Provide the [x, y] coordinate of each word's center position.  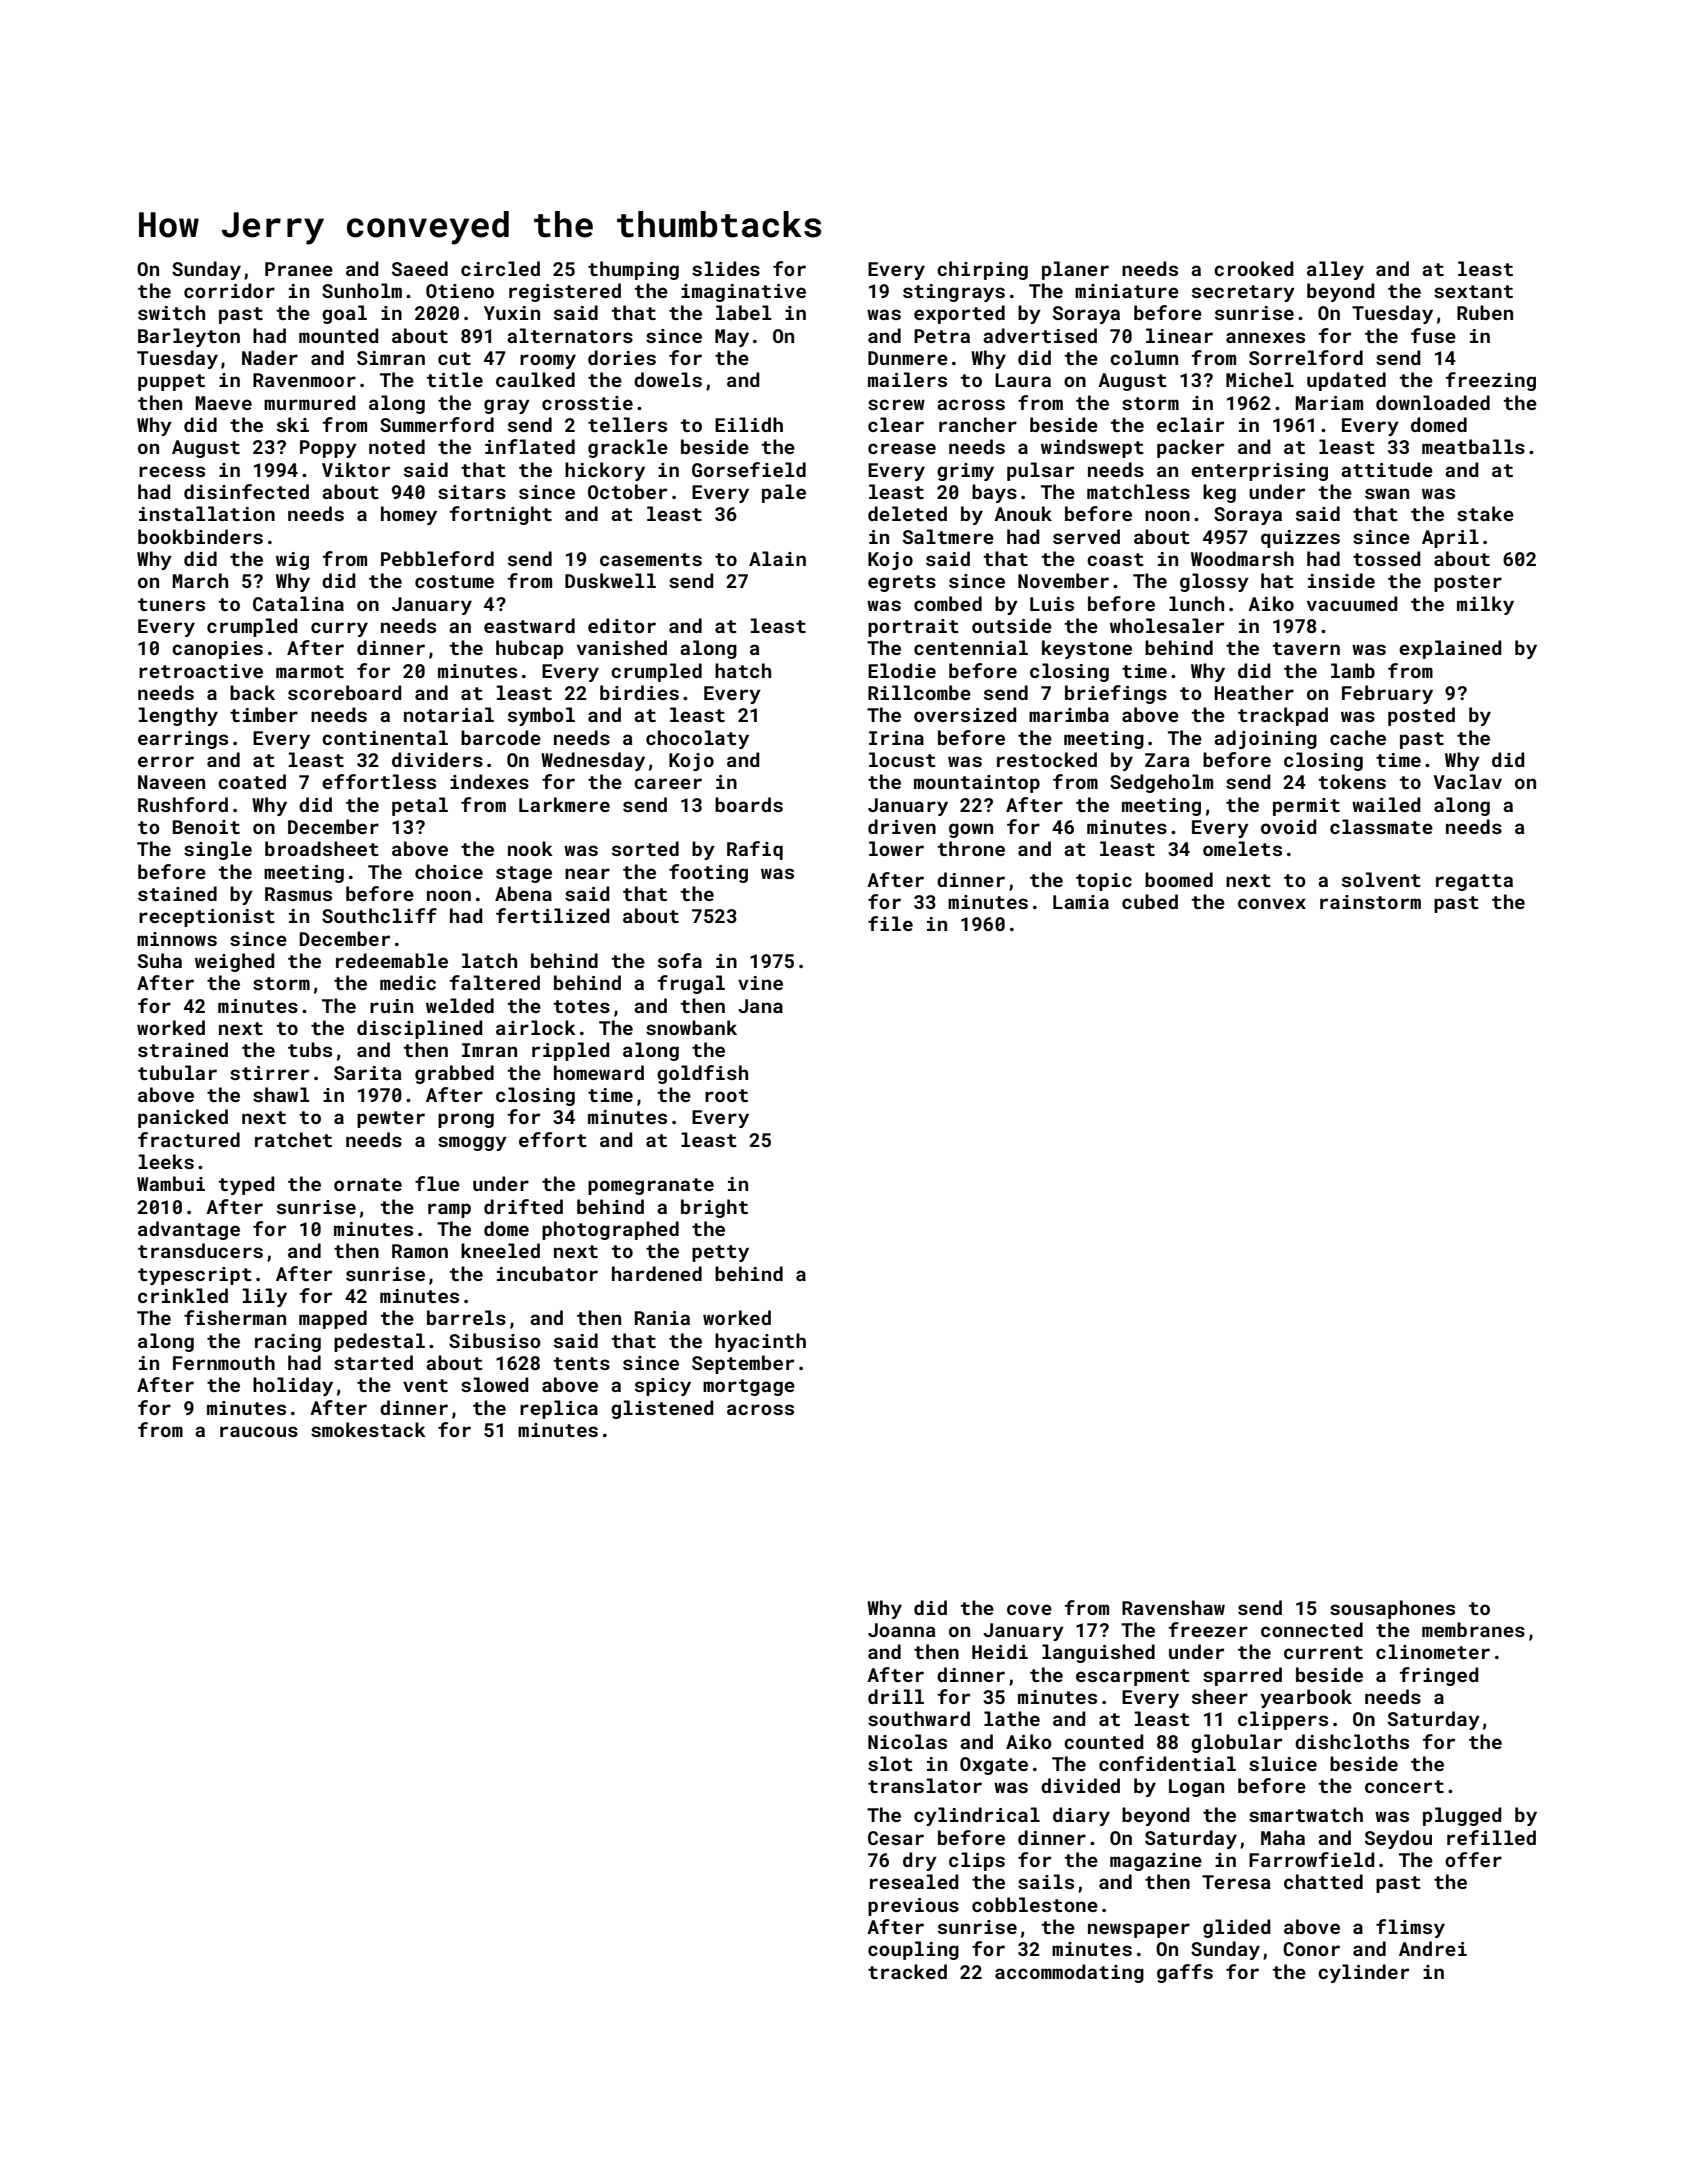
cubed [1150, 901]
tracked [907, 1971]
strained [183, 1049]
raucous [259, 1431]
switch [171, 312]
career [668, 783]
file [890, 923]
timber [264, 714]
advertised [1040, 335]
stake [1485, 513]
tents [582, 1363]
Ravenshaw [1173, 1607]
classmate [1381, 826]
